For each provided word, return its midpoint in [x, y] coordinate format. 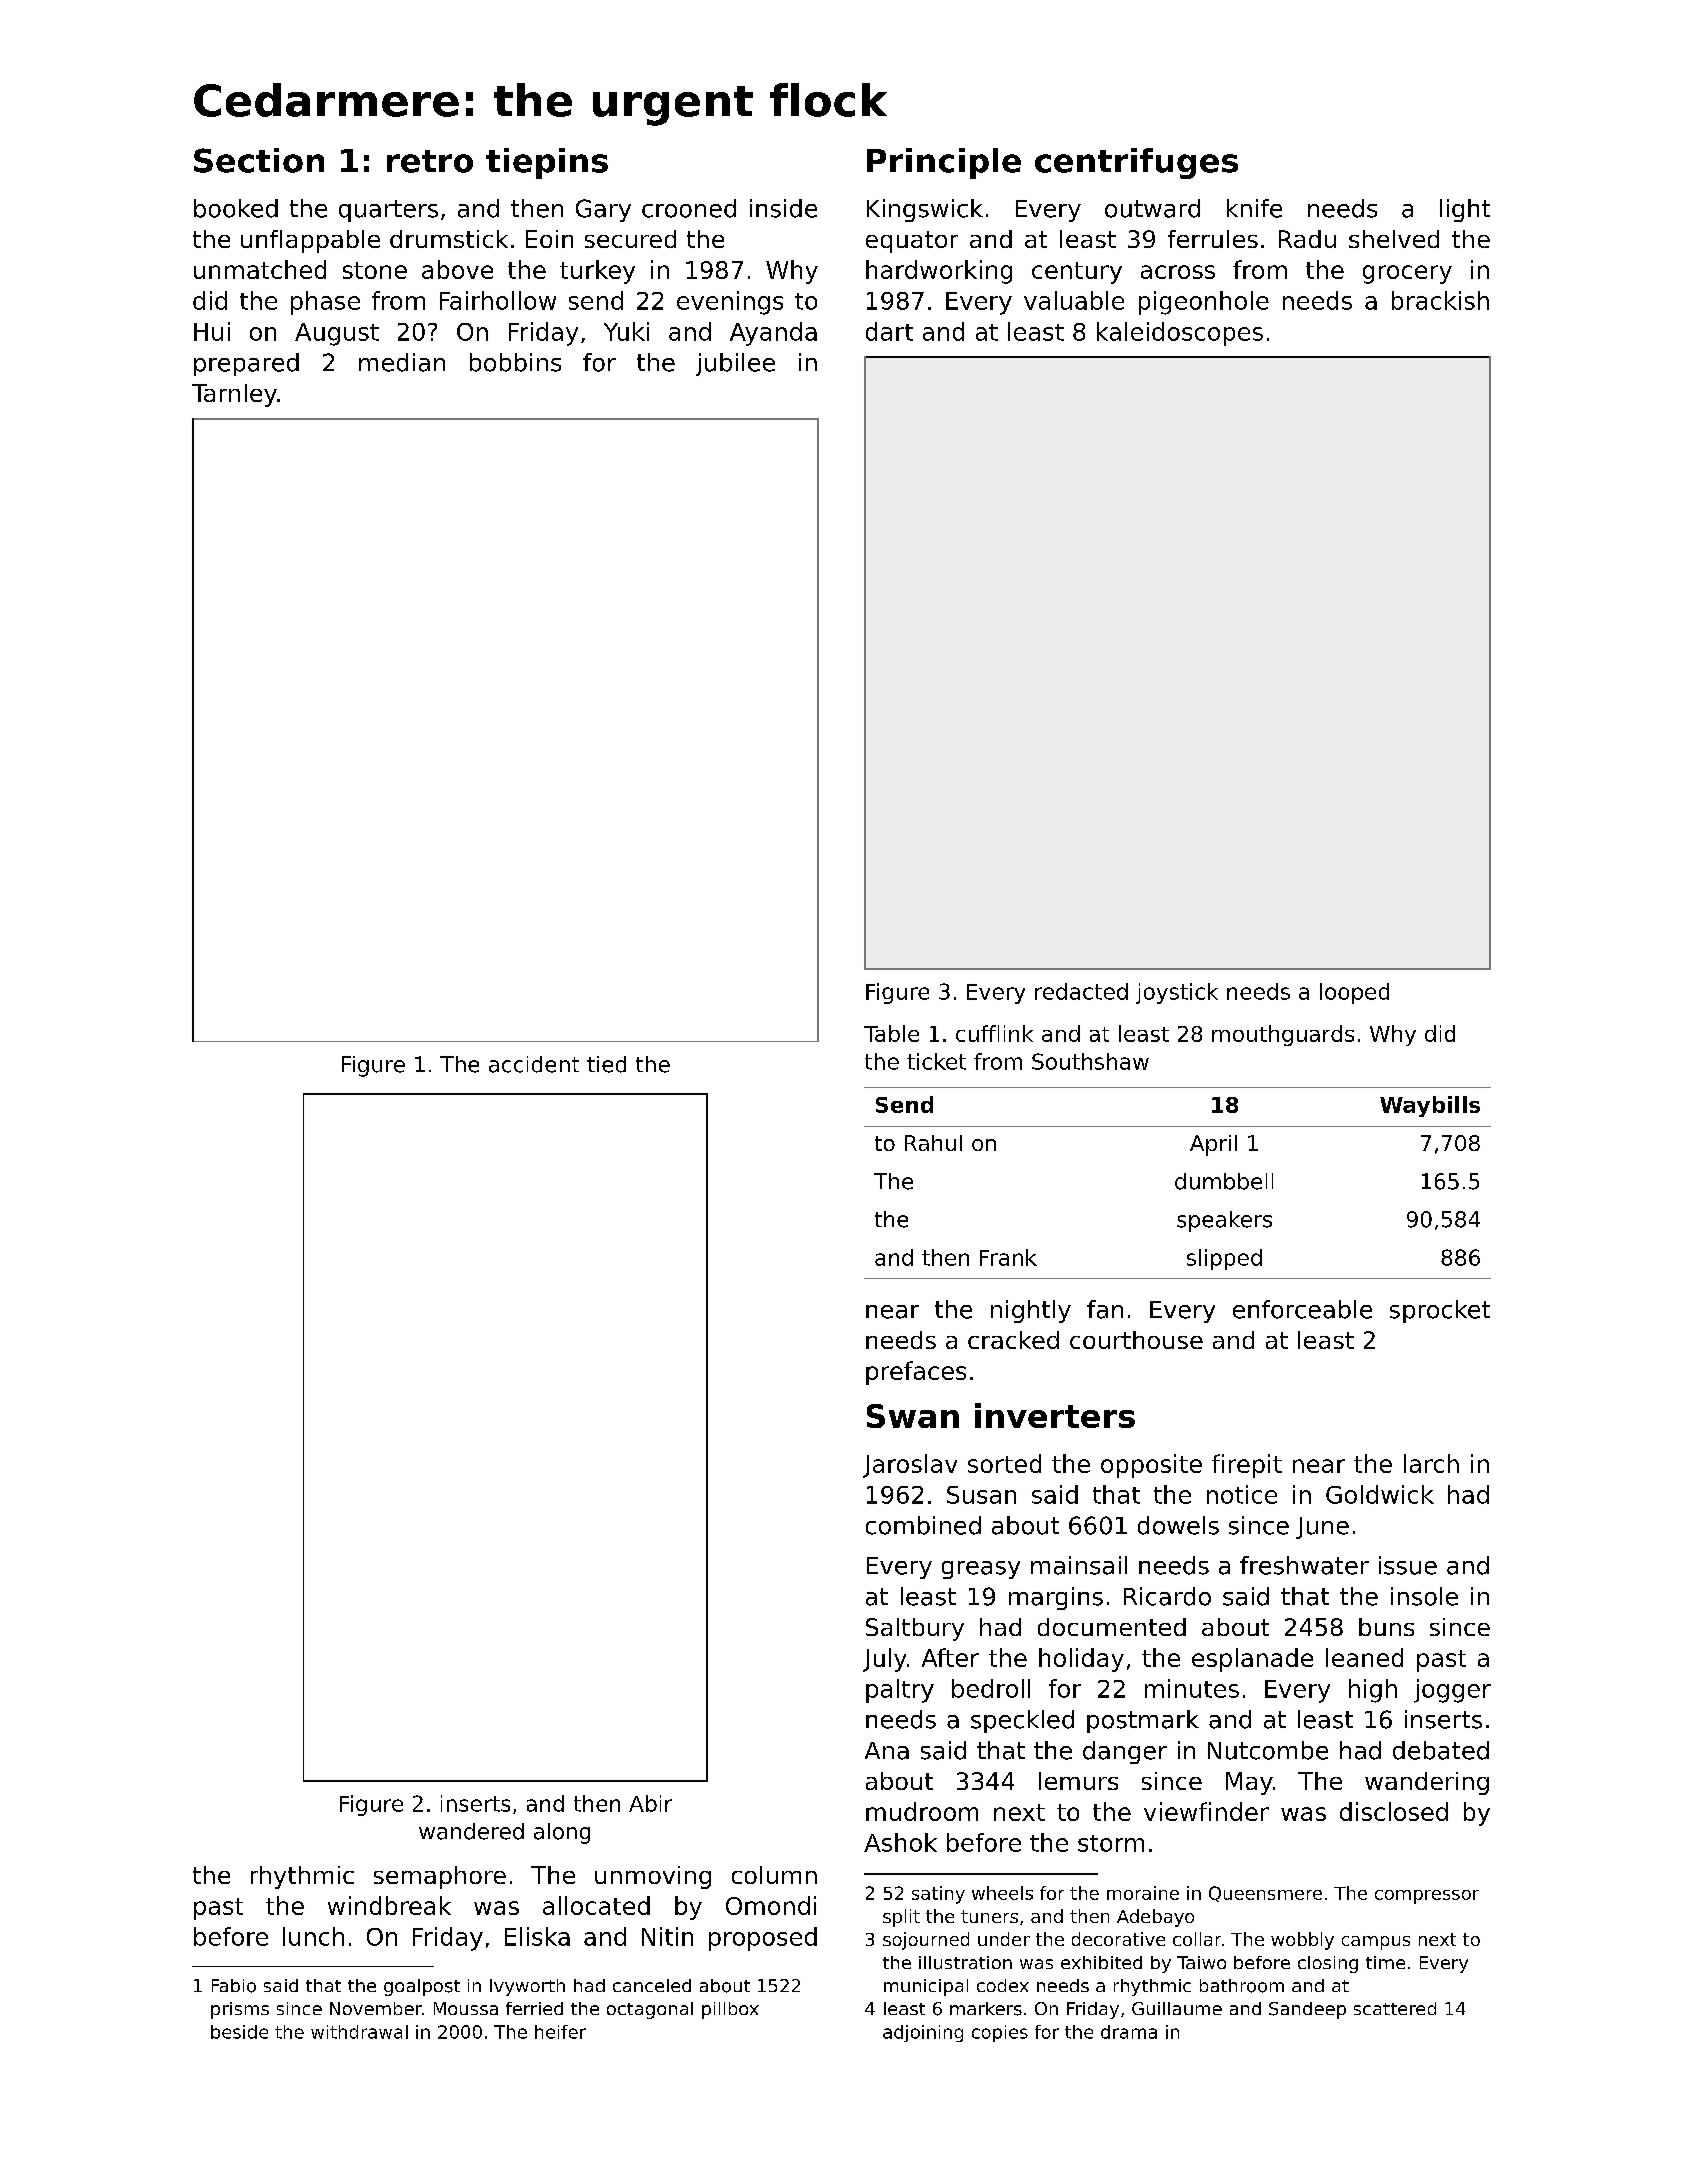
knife [1254, 208]
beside [239, 2032]
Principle [944, 163]
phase [325, 303]
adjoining [923, 2033]
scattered [1395, 2008]
